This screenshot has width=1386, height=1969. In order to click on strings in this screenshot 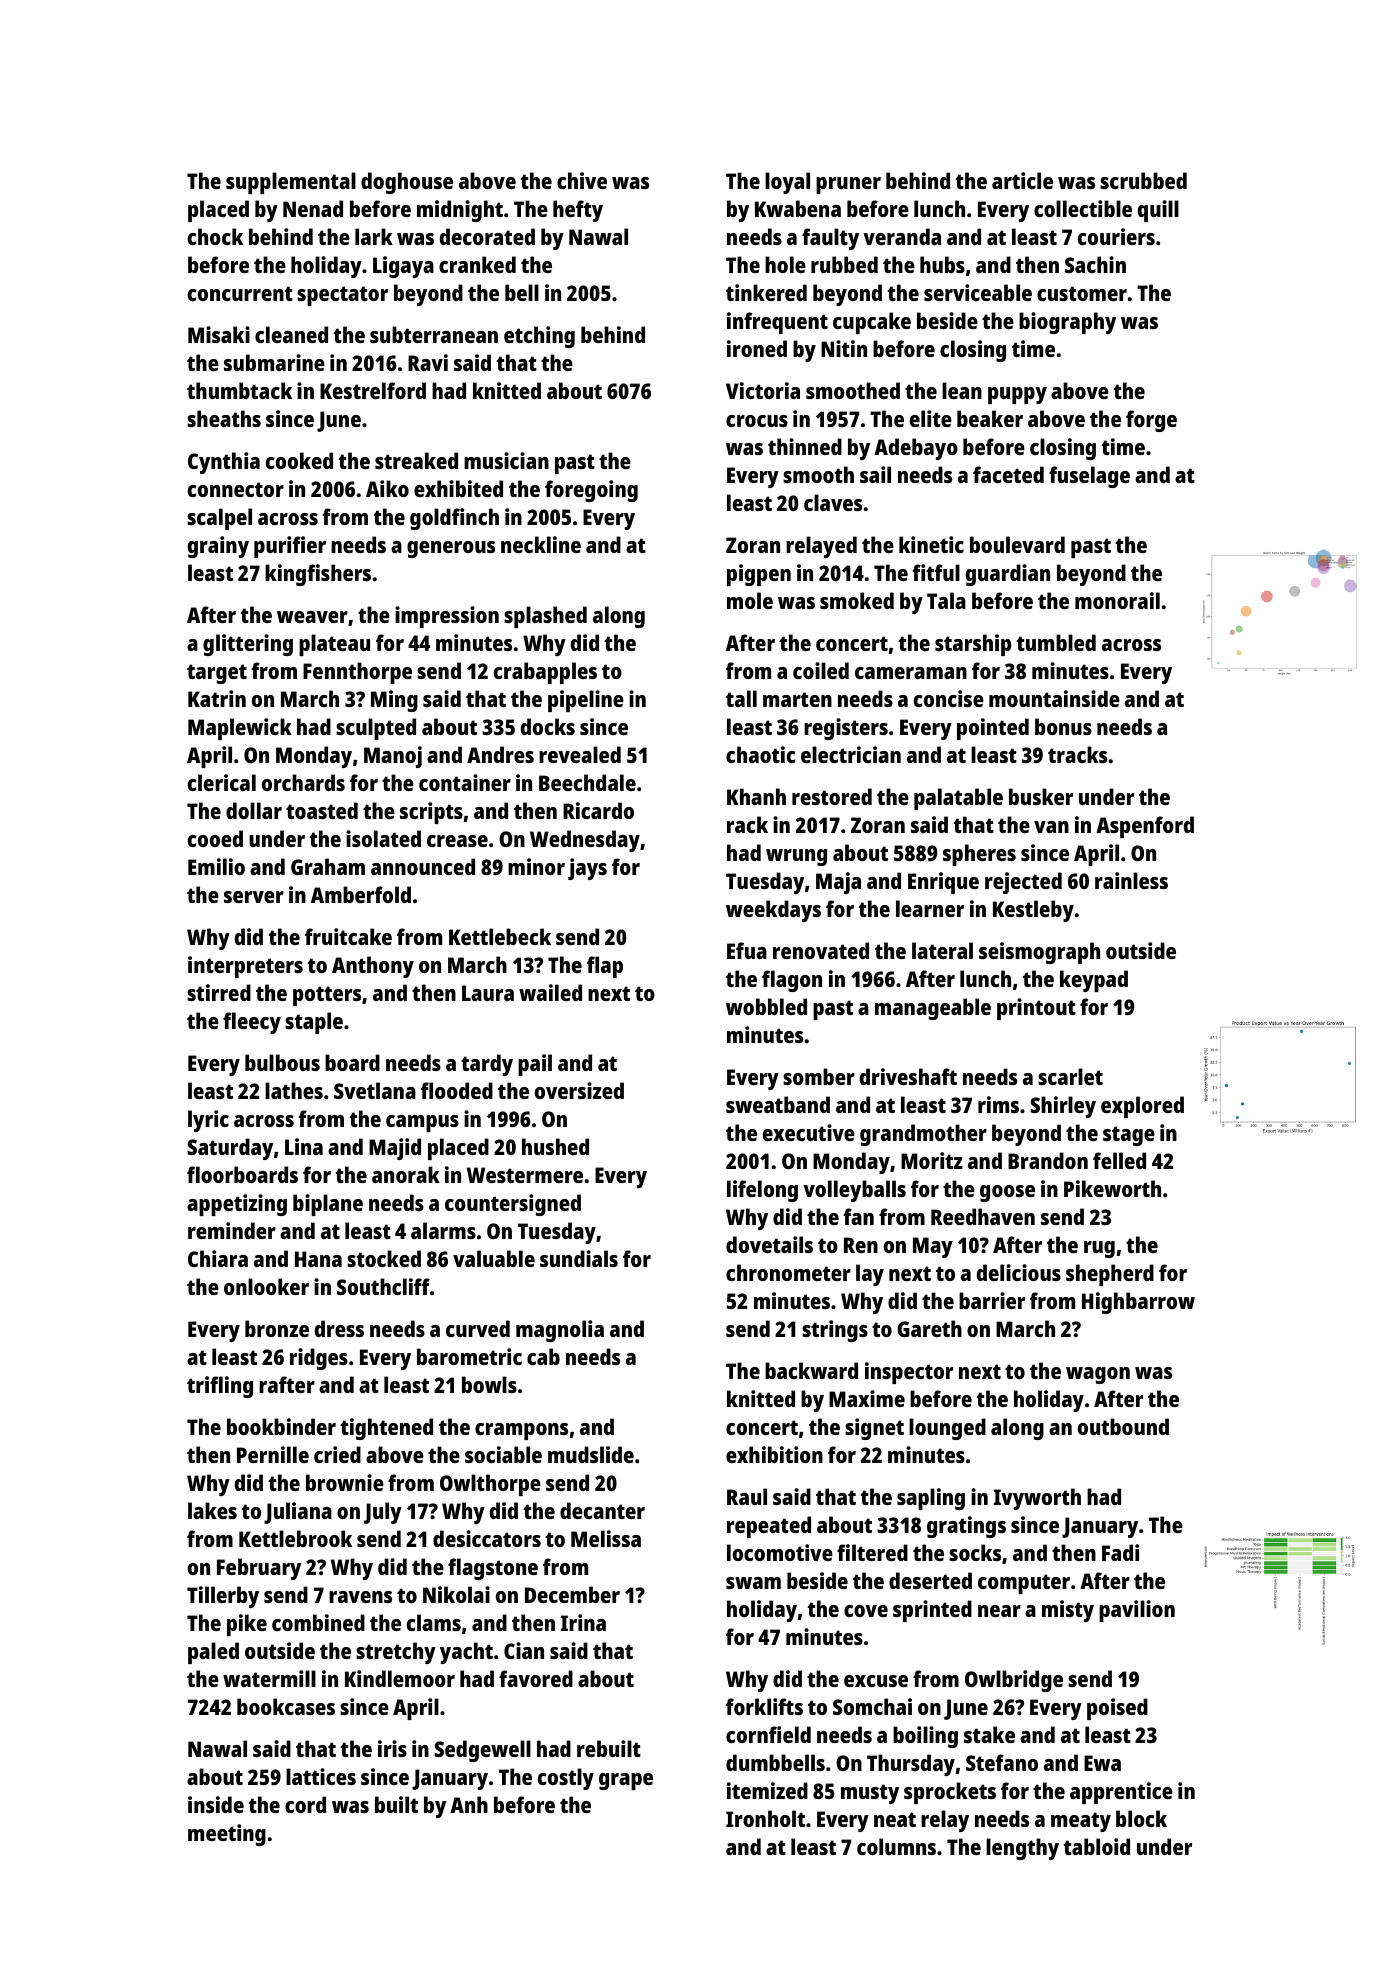, I will do `click(835, 1331)`.
